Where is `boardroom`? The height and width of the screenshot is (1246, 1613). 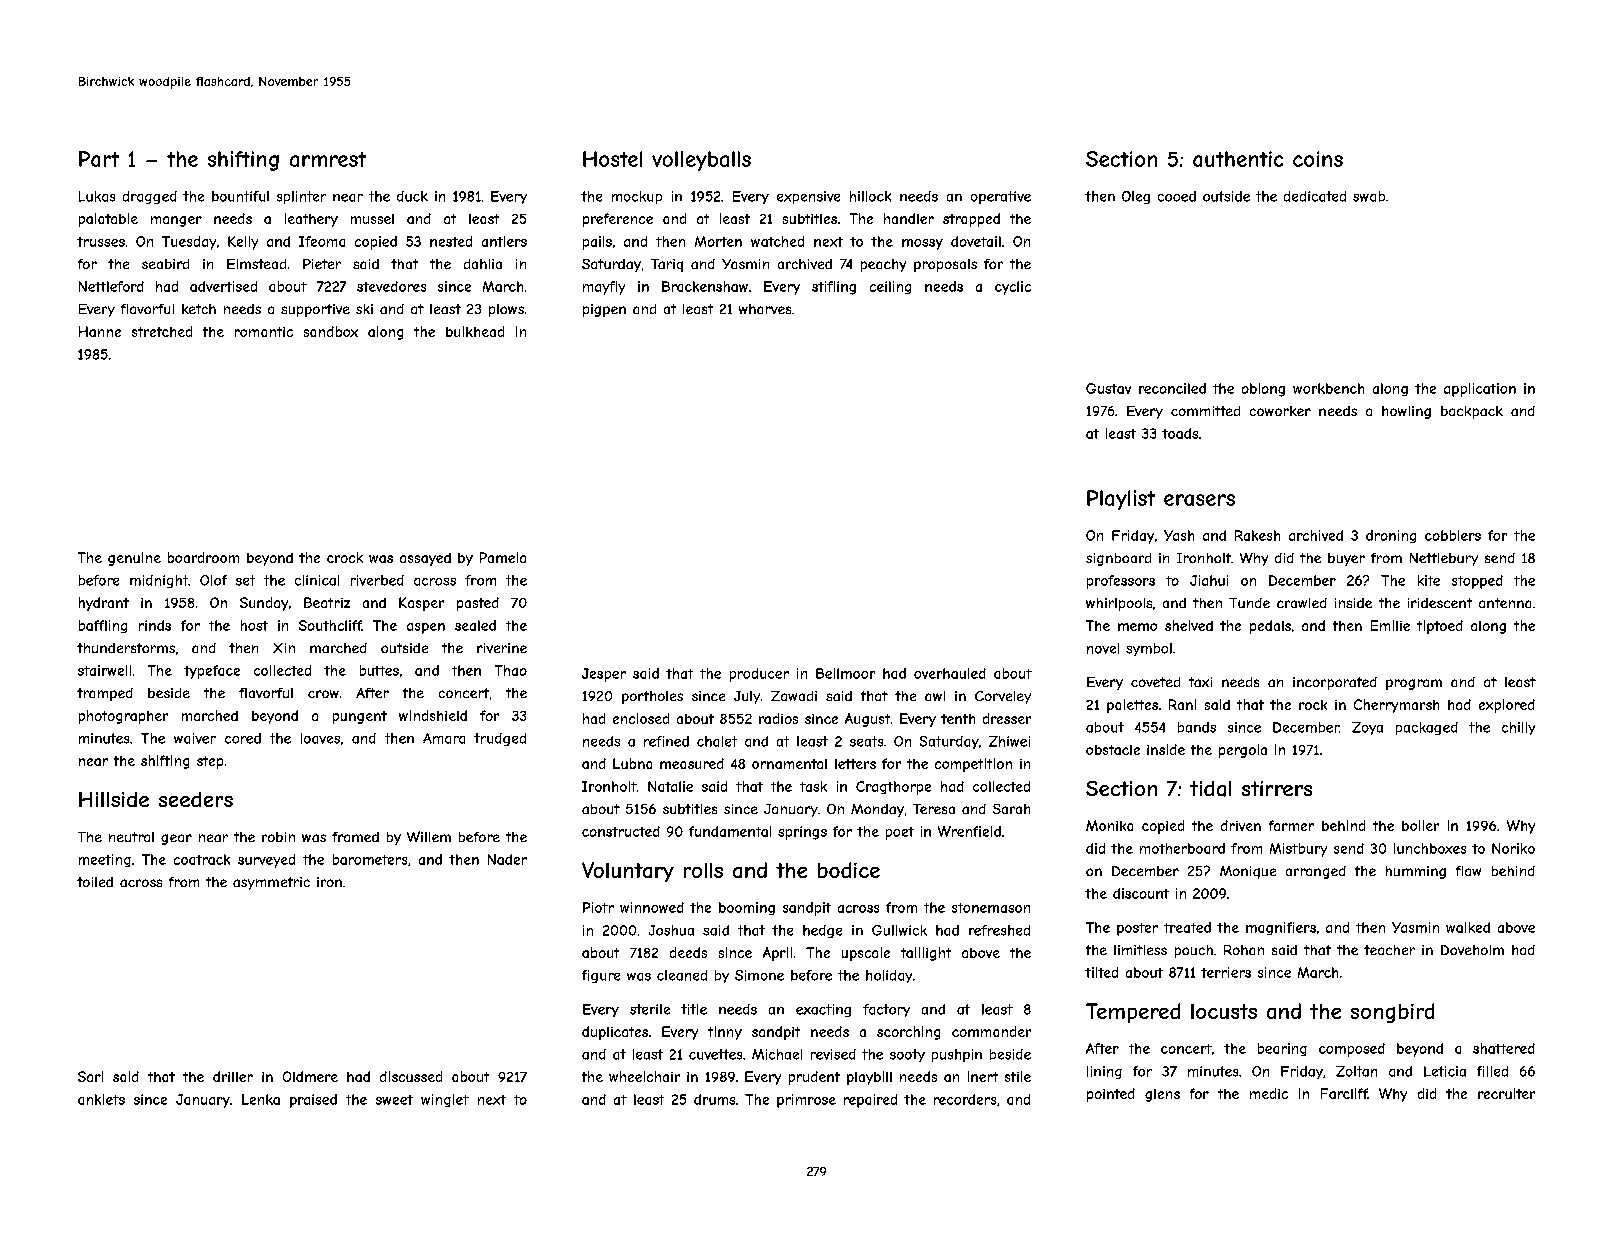
boardroom is located at coordinates (203, 557).
